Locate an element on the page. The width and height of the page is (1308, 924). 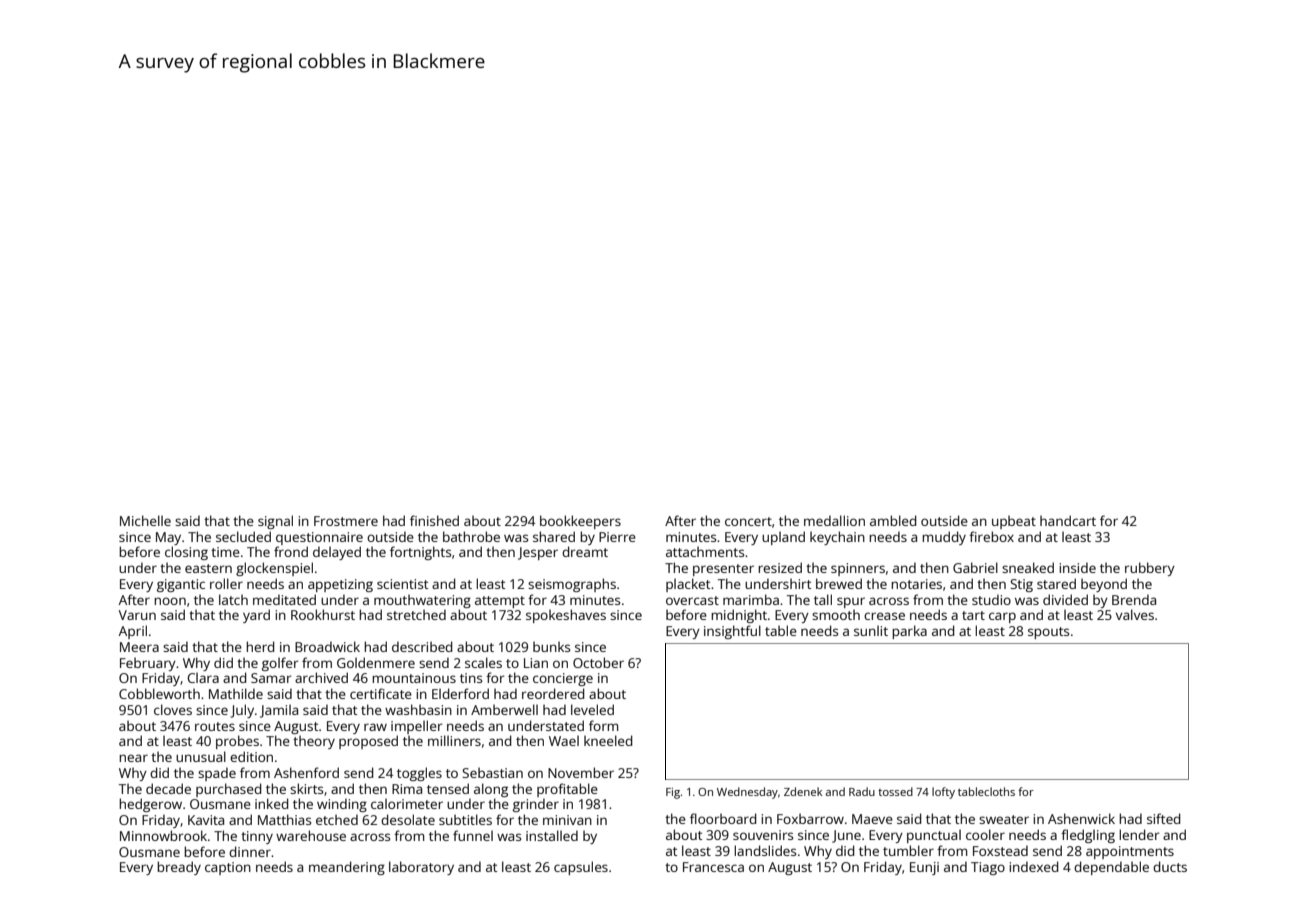
proposed is located at coordinates (368, 742).
